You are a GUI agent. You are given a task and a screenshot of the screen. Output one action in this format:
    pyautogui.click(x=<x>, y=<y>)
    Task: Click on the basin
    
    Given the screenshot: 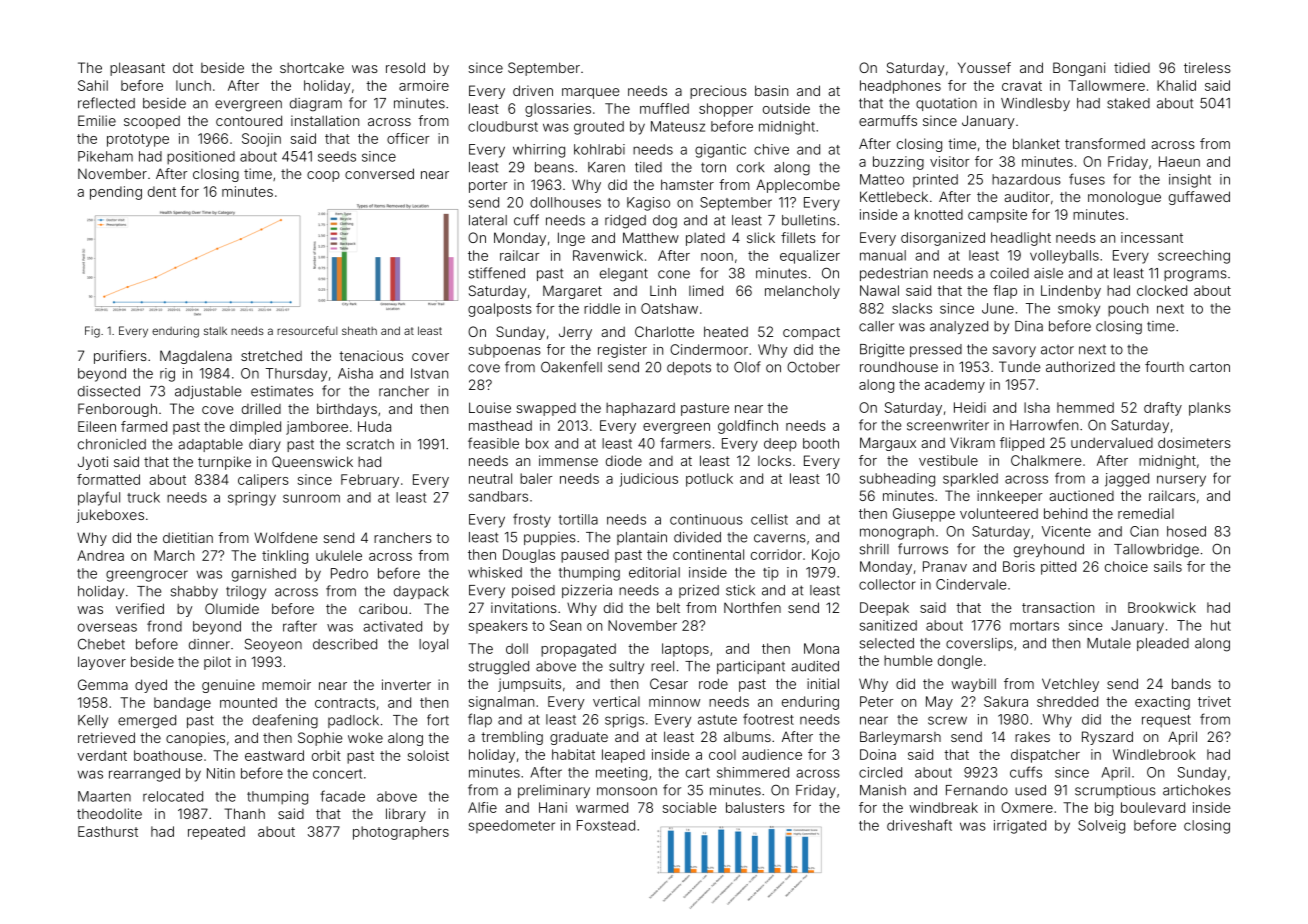 What is the action you would take?
    pyautogui.click(x=771, y=90)
